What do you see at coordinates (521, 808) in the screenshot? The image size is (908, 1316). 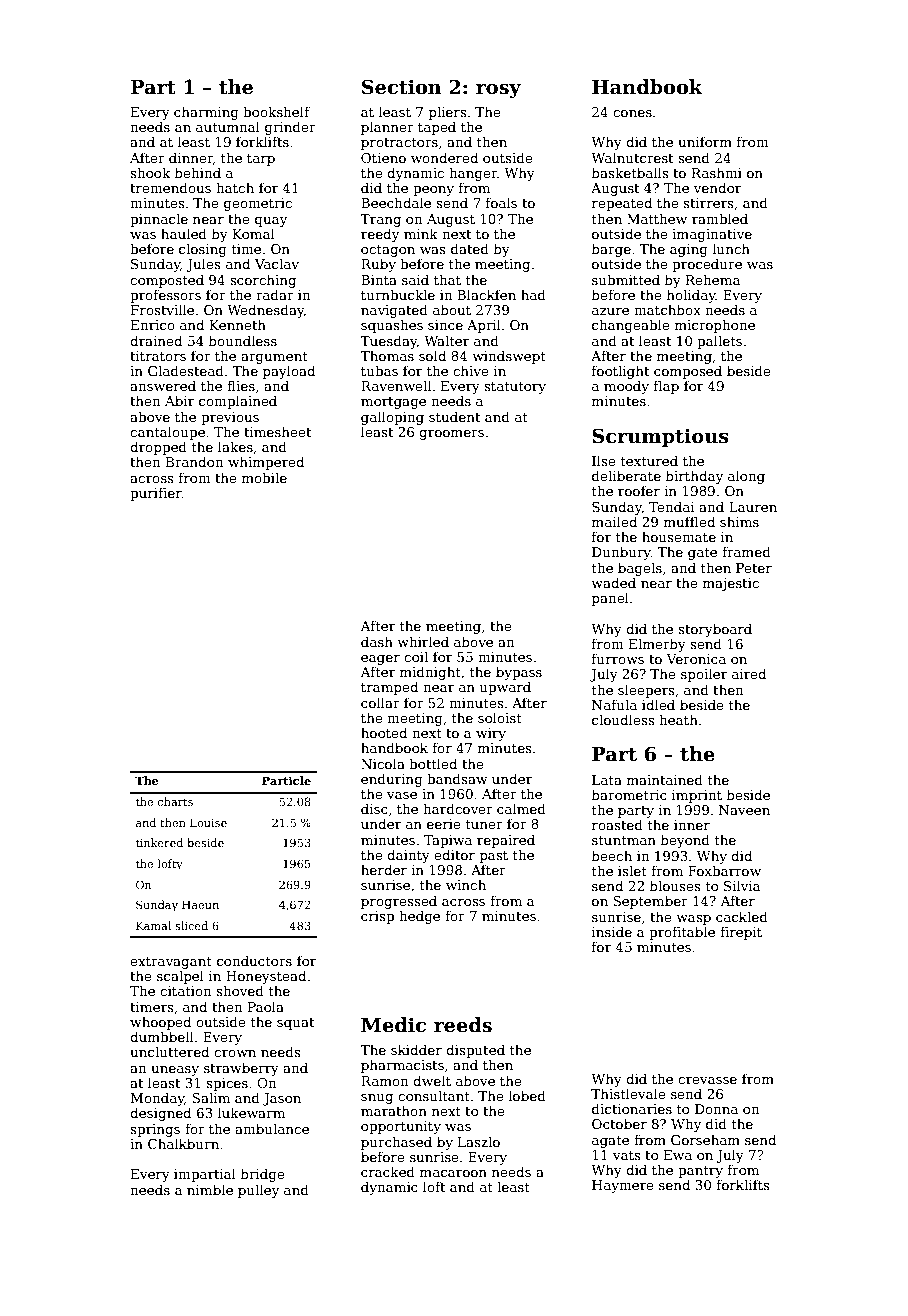 I see `calmed` at bounding box center [521, 808].
